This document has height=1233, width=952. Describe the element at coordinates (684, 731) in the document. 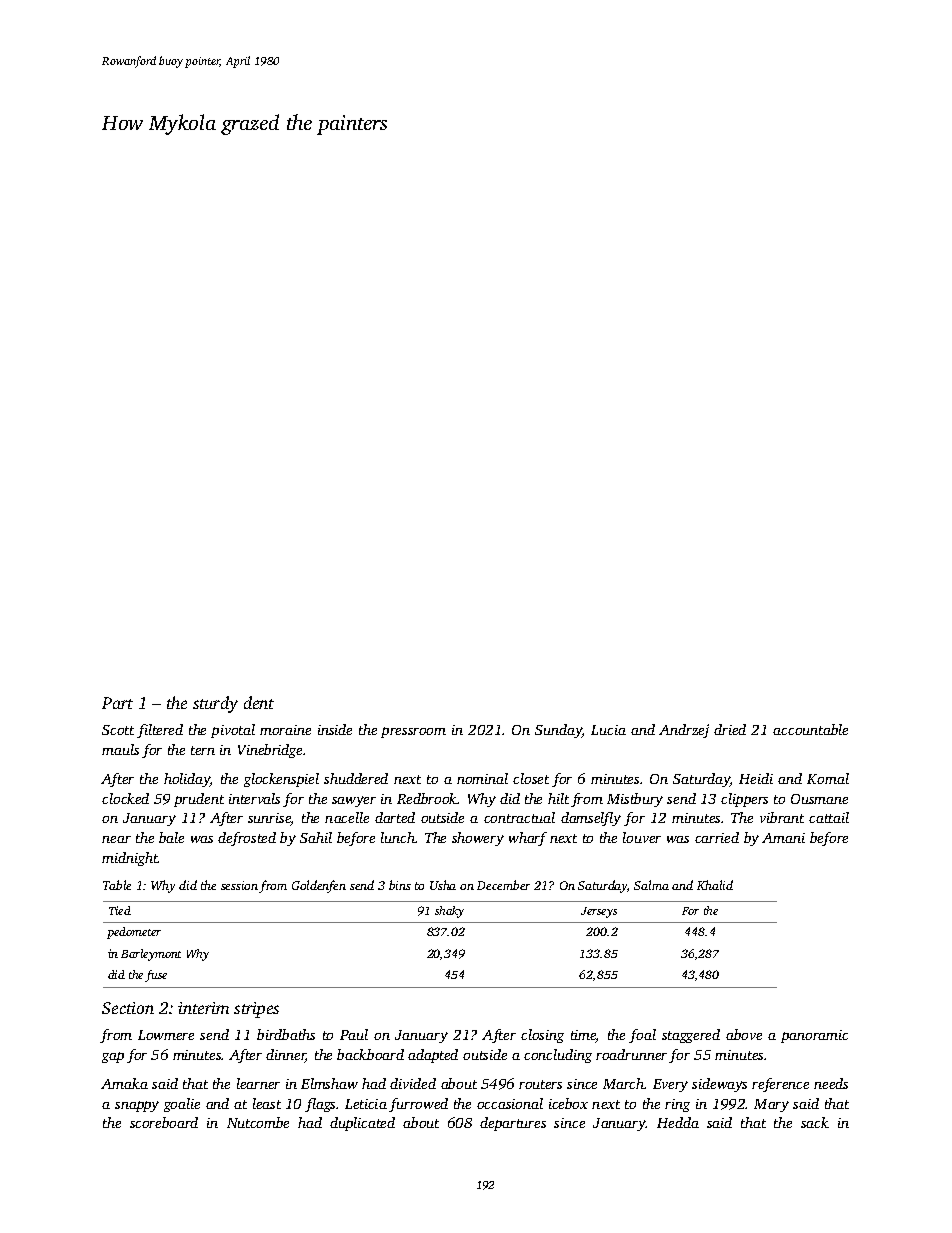

I see `Andrzej` at that location.
